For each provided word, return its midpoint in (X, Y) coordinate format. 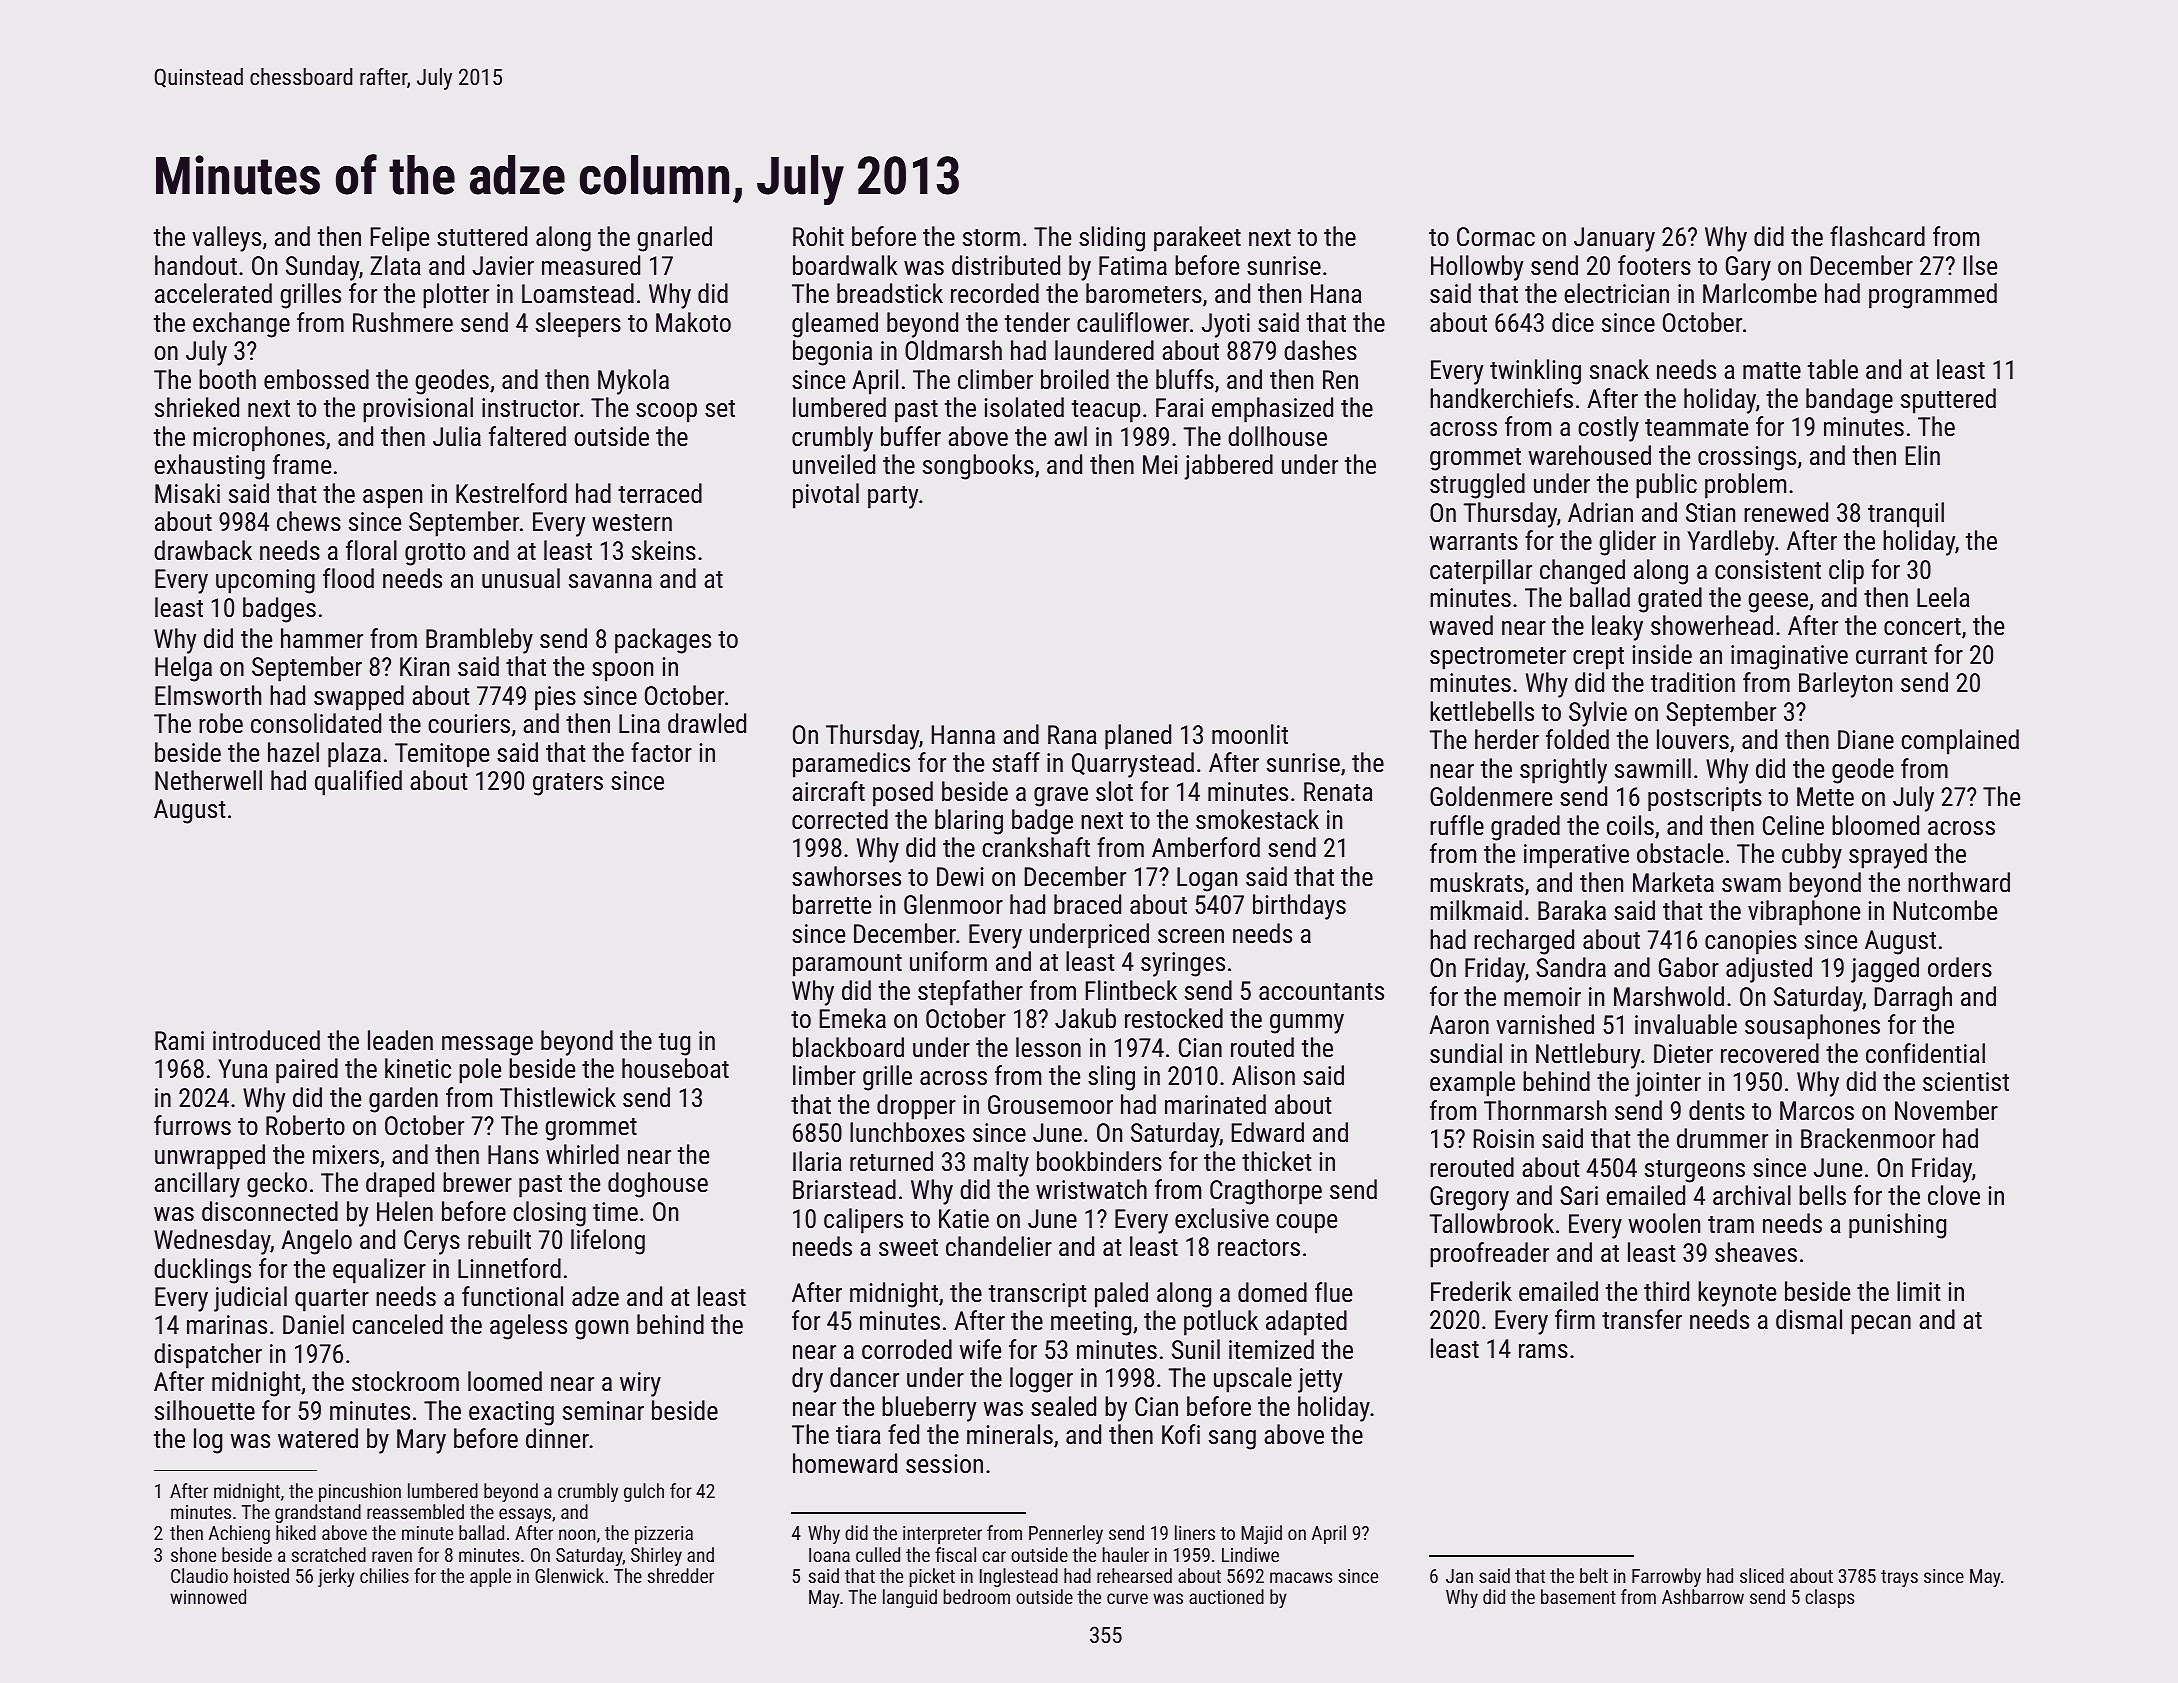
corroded (907, 1349)
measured (591, 265)
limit (1918, 1291)
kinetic (418, 1068)
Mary (421, 1441)
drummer (1722, 1138)
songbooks (978, 467)
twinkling (1535, 372)
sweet (908, 1247)
